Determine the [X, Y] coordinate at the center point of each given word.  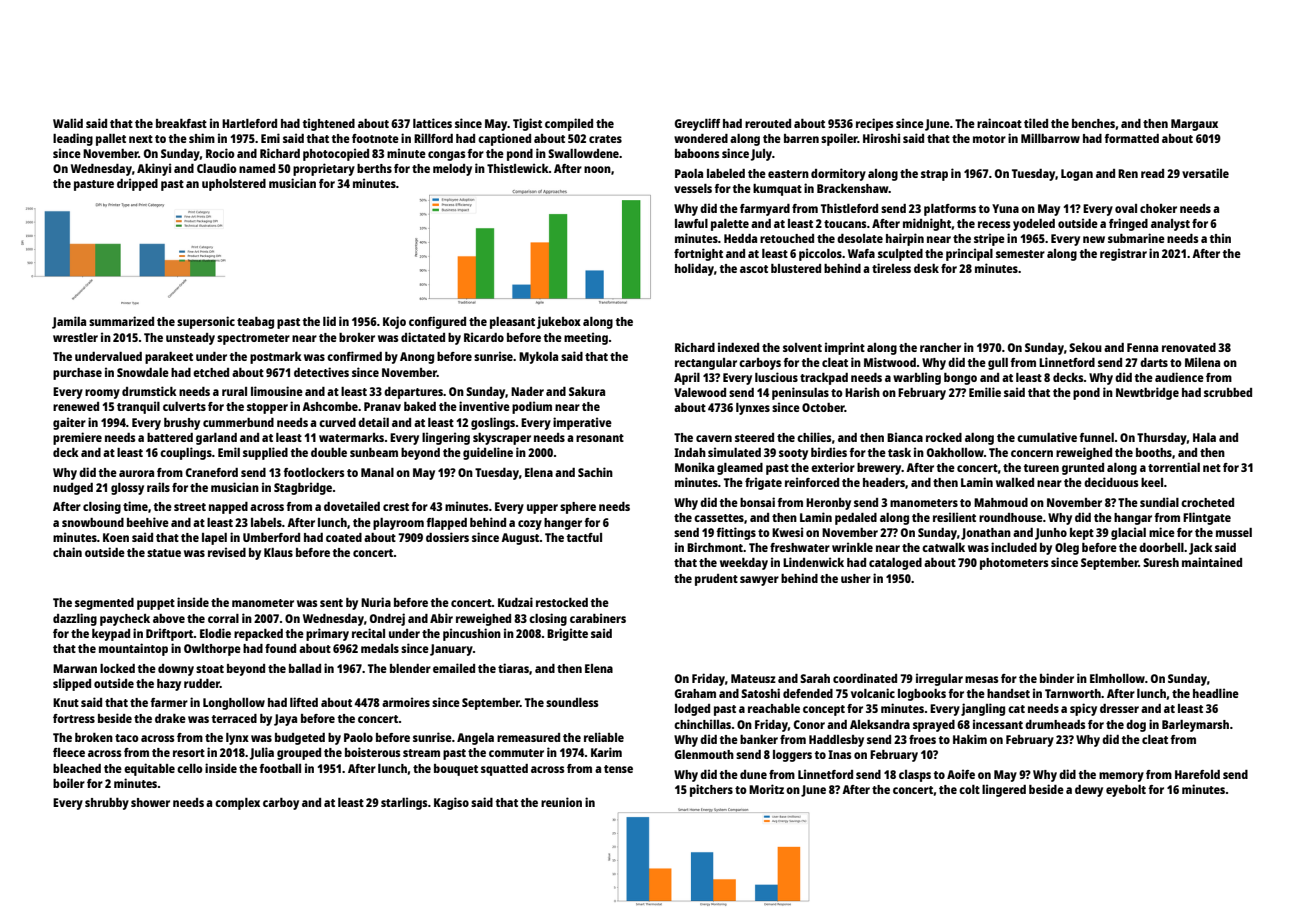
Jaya [285, 720]
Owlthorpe [212, 650]
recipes [874, 124]
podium [532, 407]
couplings [186, 453]
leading [73, 139]
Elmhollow [1117, 678]
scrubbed [1228, 392]
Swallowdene [583, 153]
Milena [1202, 362]
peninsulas [800, 393]
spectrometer [253, 339]
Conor [809, 724]
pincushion [472, 634]
